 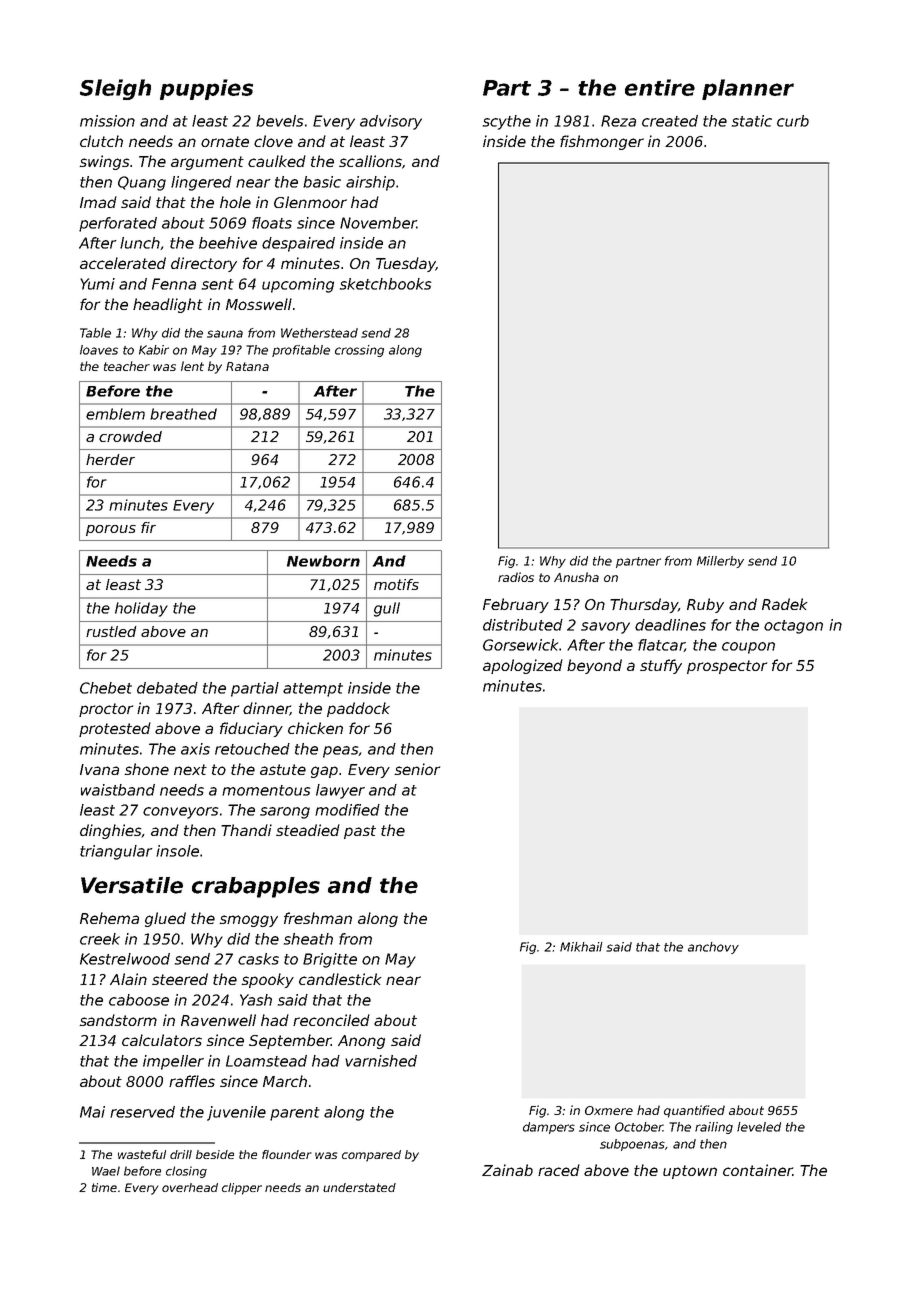 What do you see at coordinates (266, 1061) in the screenshot?
I see `Loamstead` at bounding box center [266, 1061].
